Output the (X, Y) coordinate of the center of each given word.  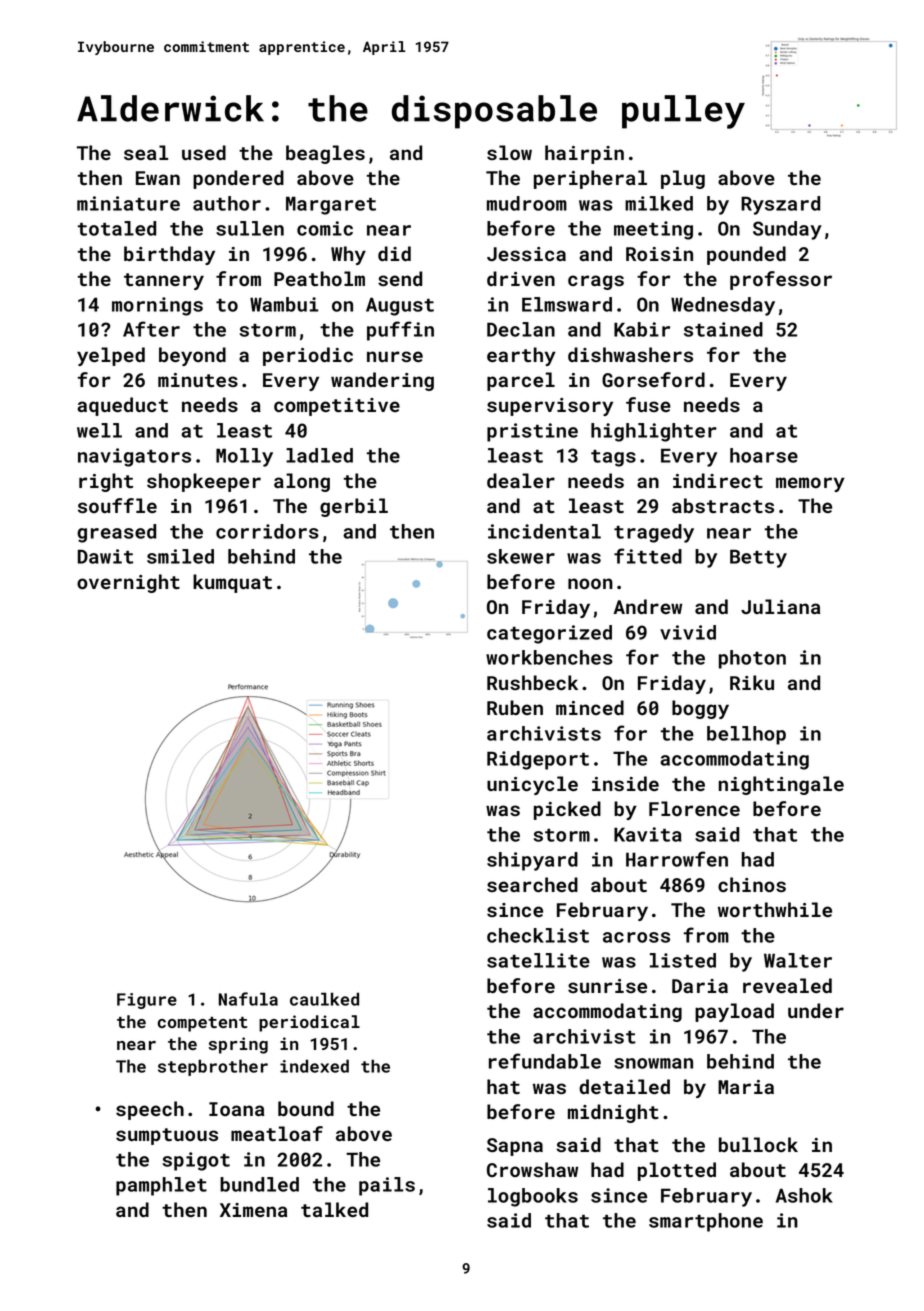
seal (146, 152)
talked (334, 1209)
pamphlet (161, 1186)
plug (683, 179)
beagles (325, 154)
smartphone (706, 1222)
